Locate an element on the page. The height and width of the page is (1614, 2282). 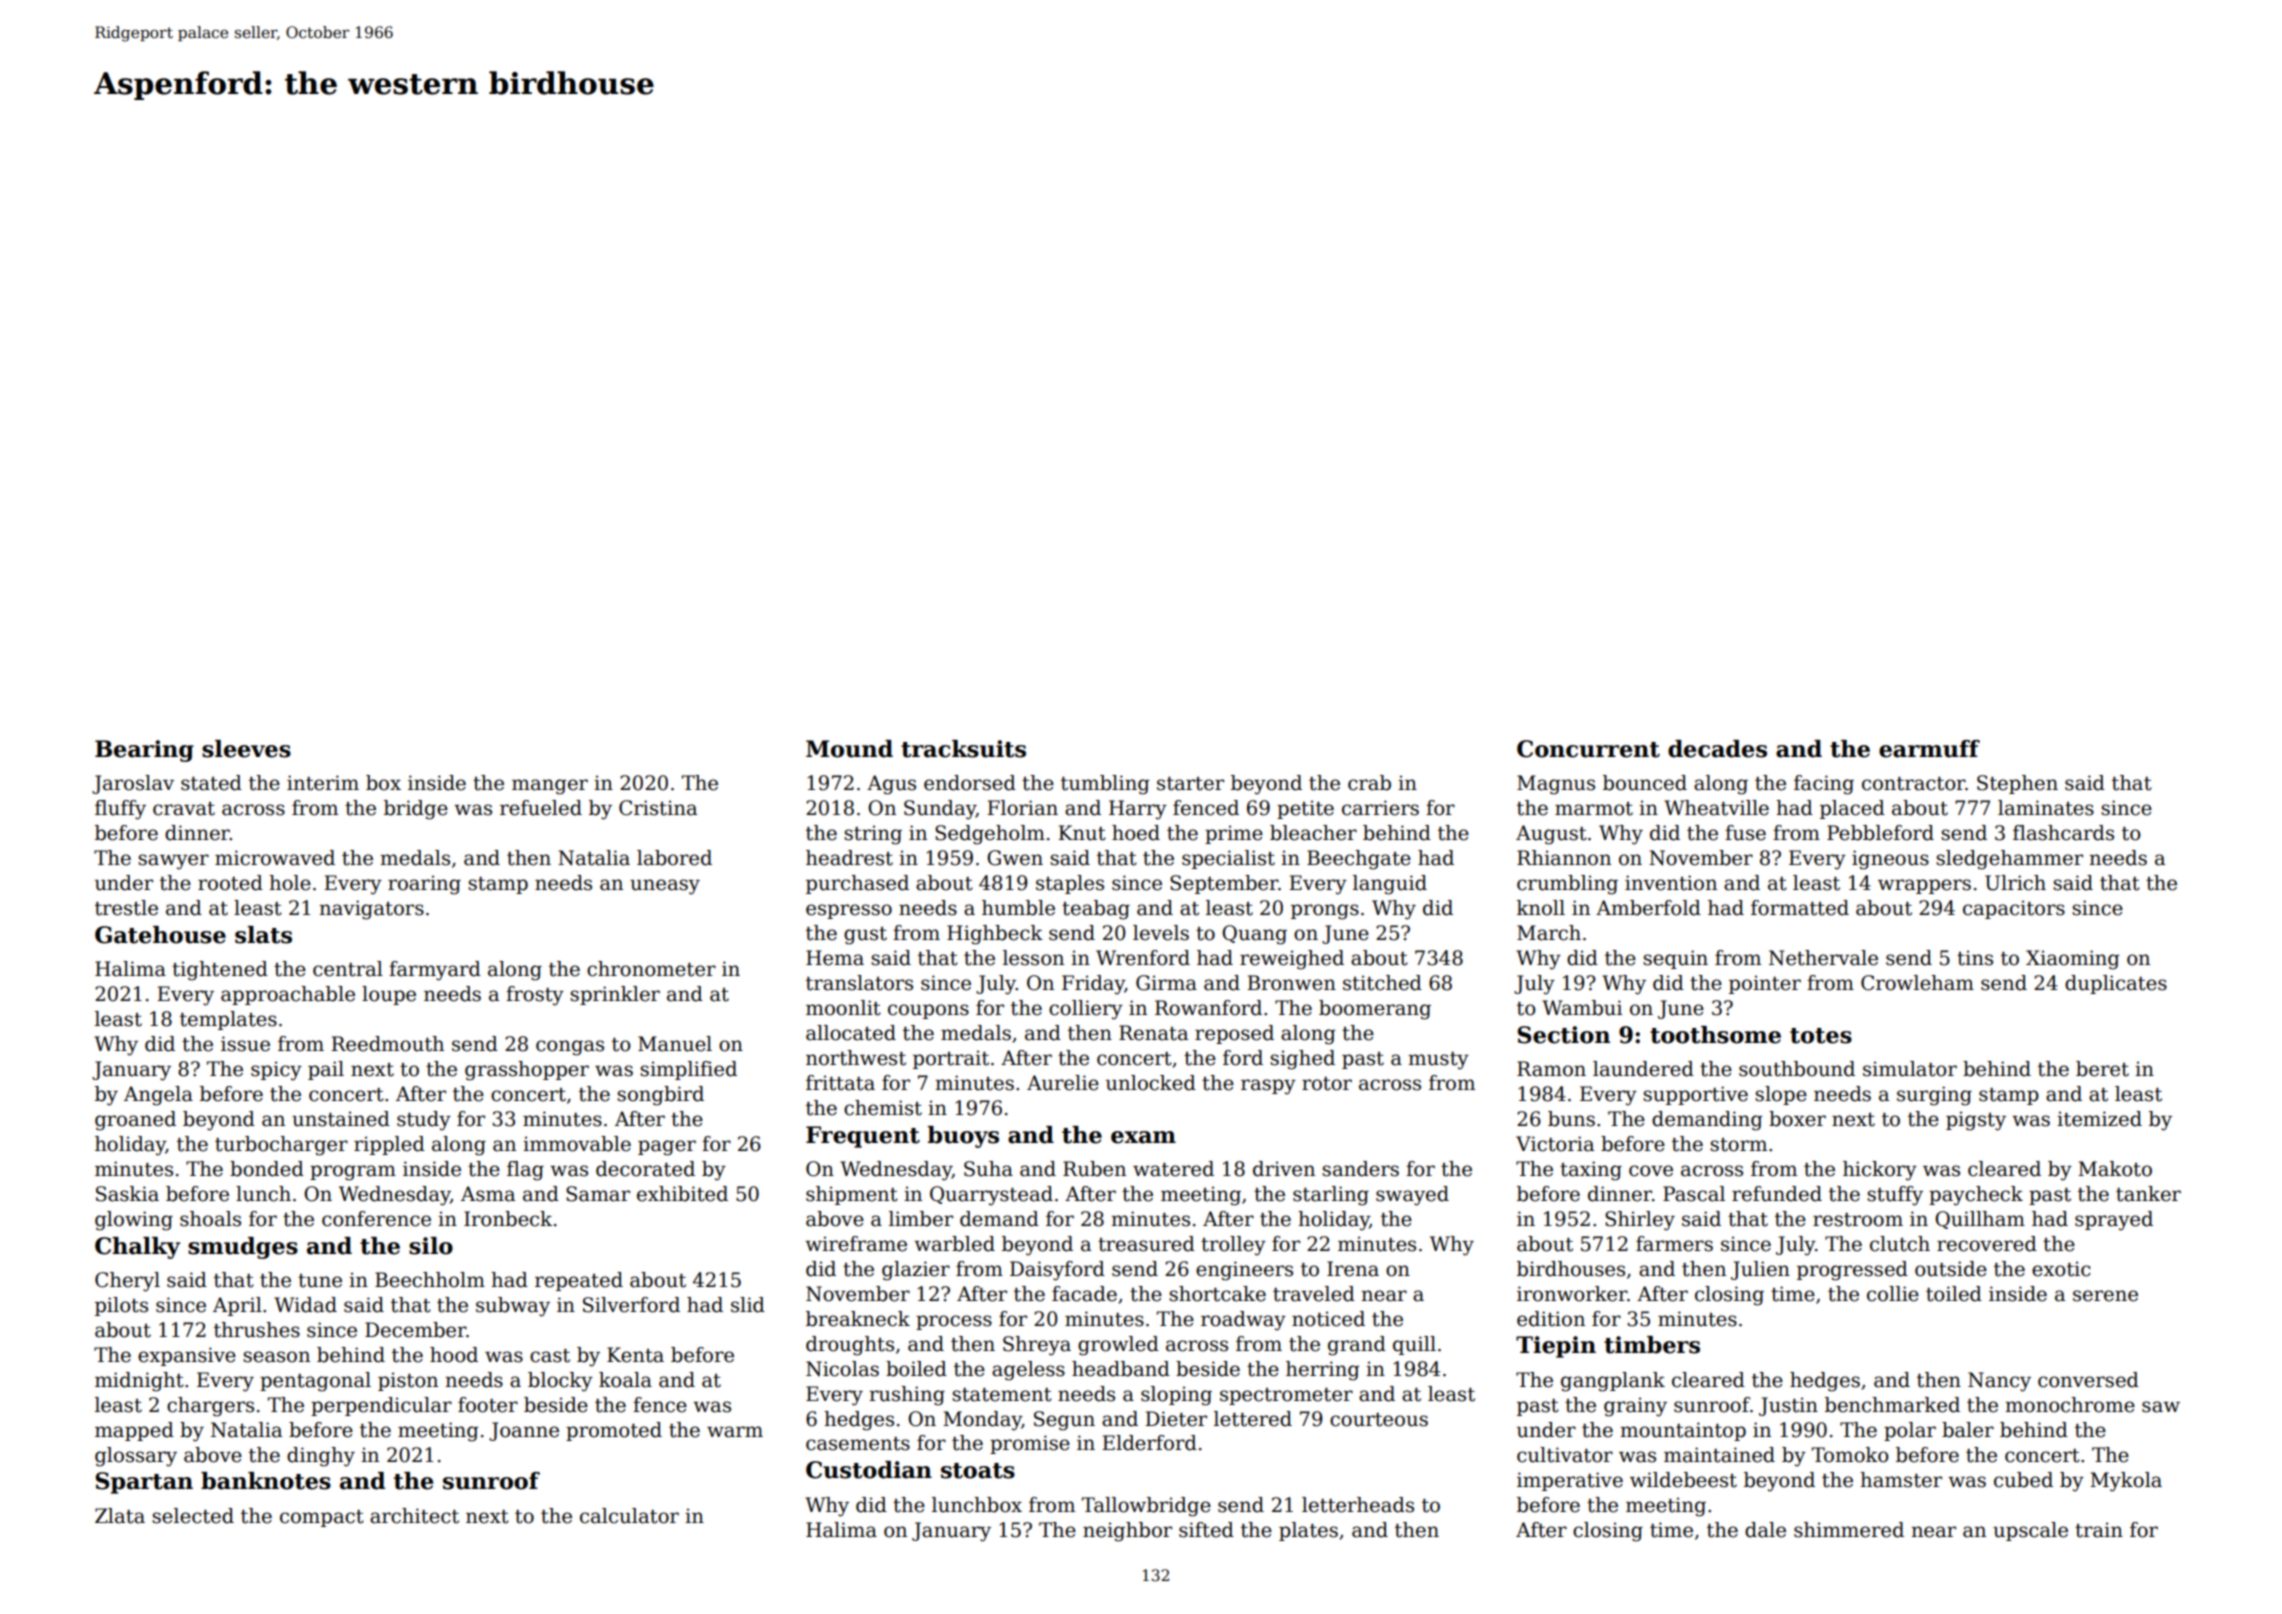
Wambui is located at coordinates (1582, 1008).
